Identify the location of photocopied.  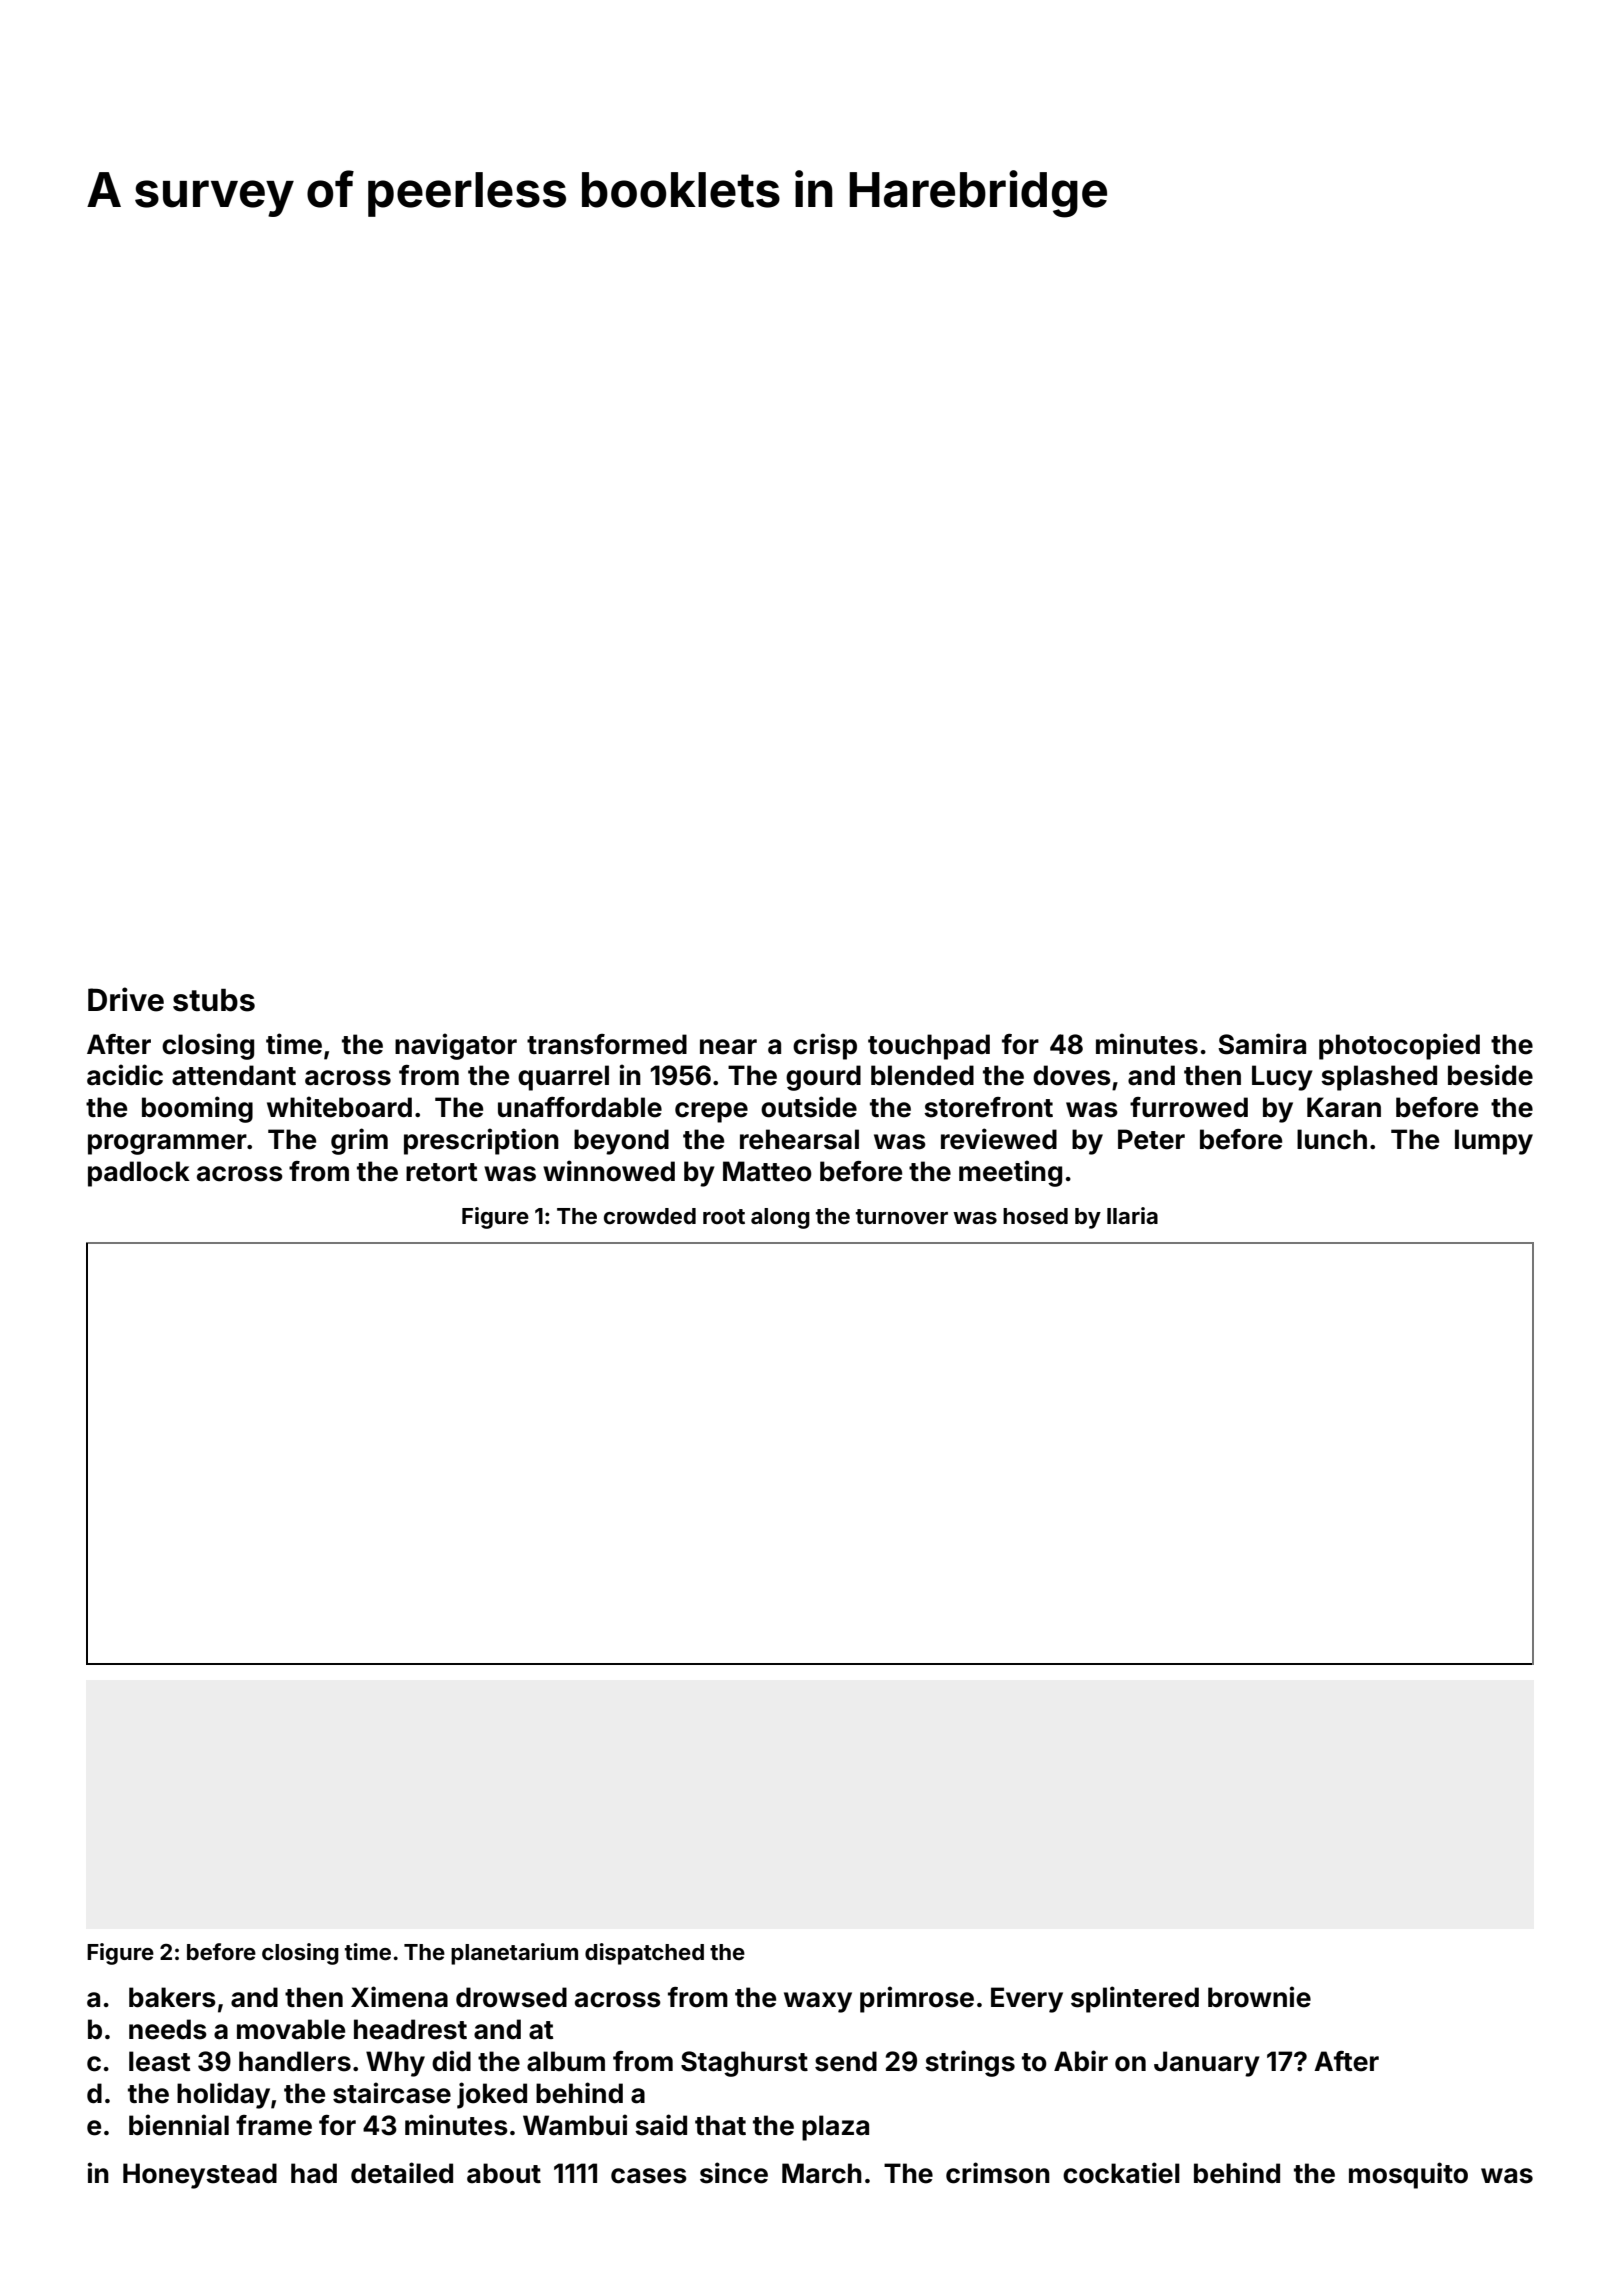
(1399, 1046).
